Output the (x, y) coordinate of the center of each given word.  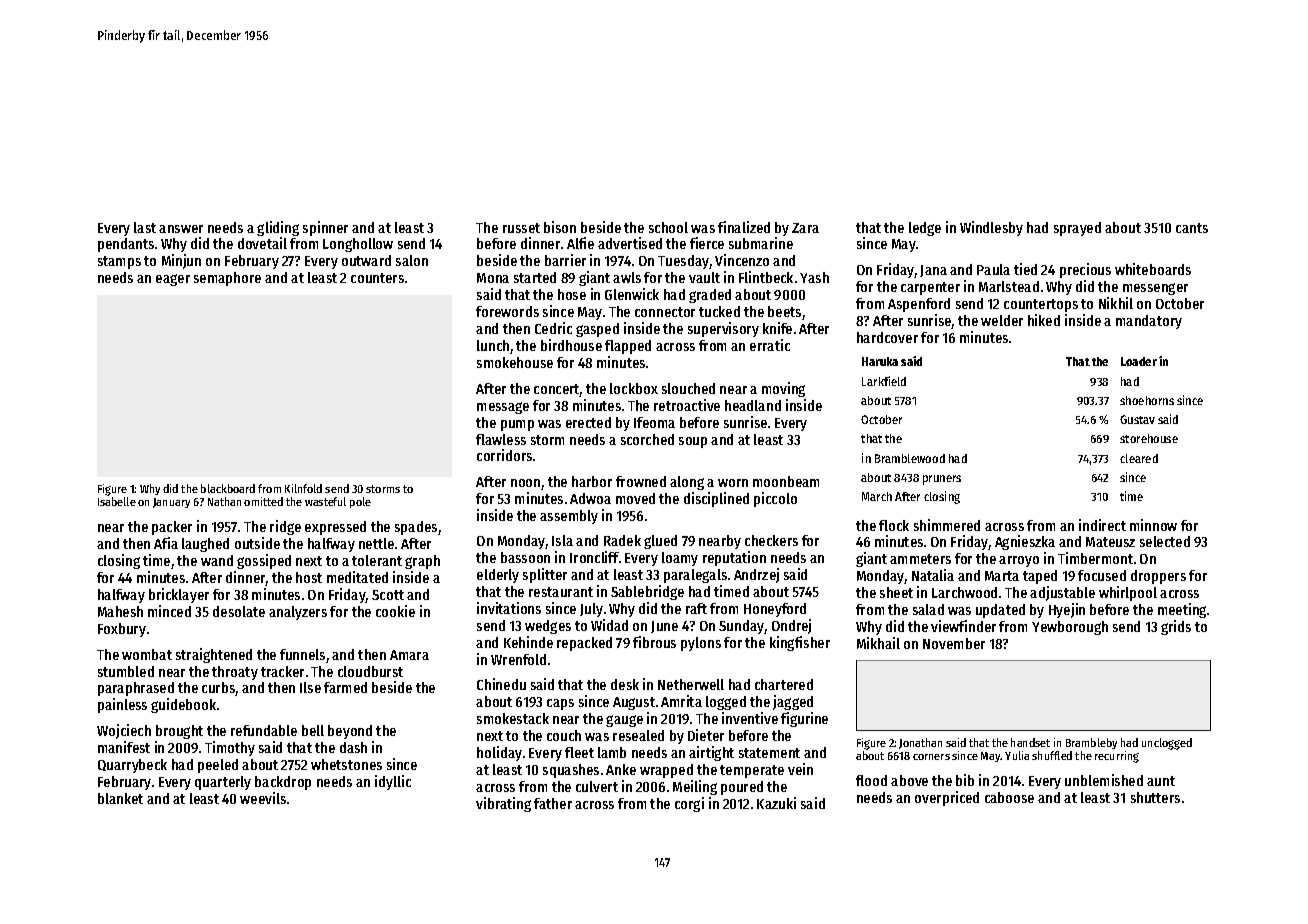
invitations (509, 608)
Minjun (181, 261)
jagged (793, 702)
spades (416, 528)
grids (1176, 627)
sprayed (1077, 229)
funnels (302, 654)
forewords (507, 311)
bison (560, 227)
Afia (166, 543)
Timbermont (1095, 558)
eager (173, 280)
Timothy (230, 748)
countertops (1041, 305)
